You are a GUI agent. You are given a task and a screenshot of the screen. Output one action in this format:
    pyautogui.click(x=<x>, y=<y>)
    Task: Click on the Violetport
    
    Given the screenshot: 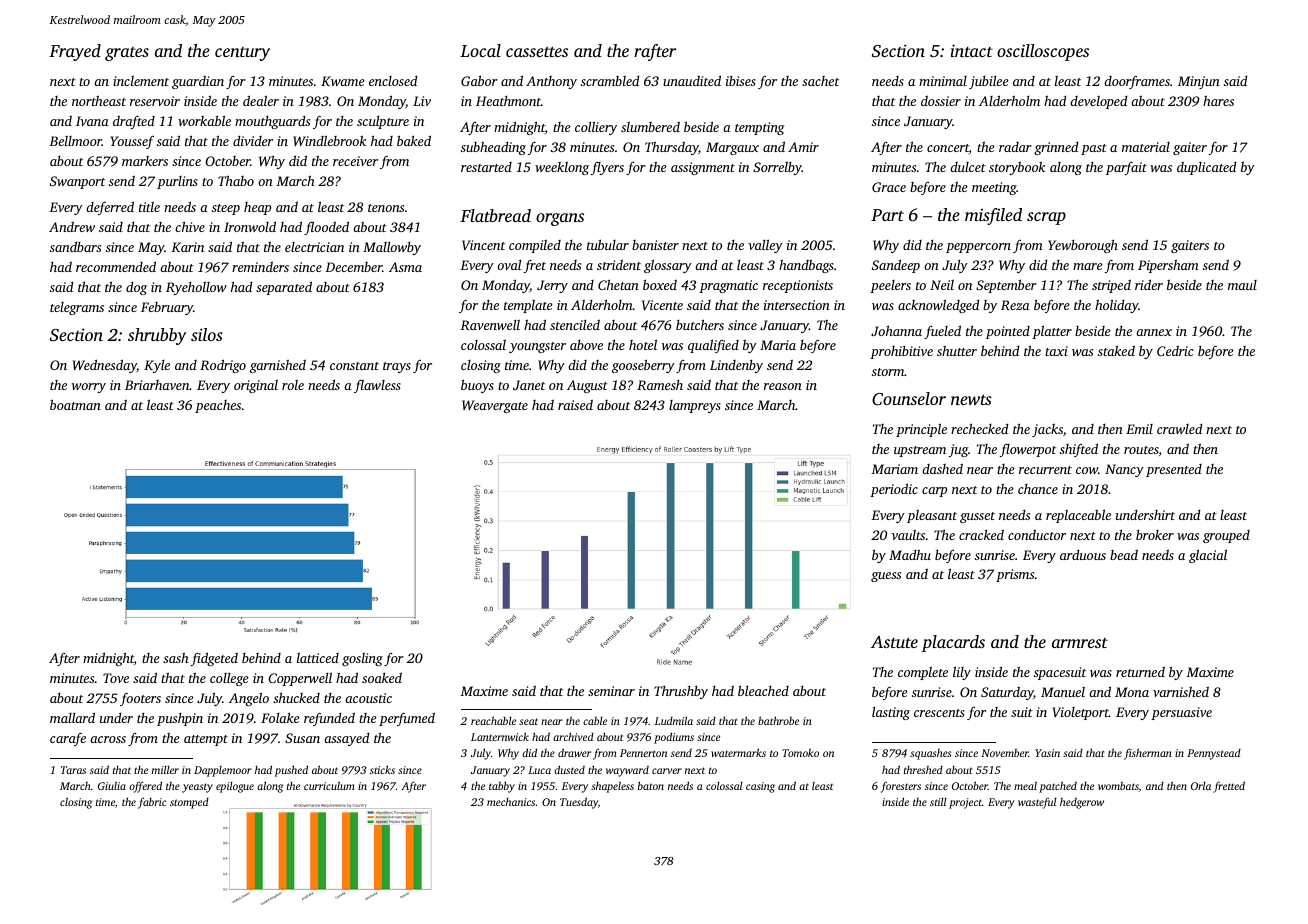 What is the action you would take?
    pyautogui.click(x=1081, y=713)
